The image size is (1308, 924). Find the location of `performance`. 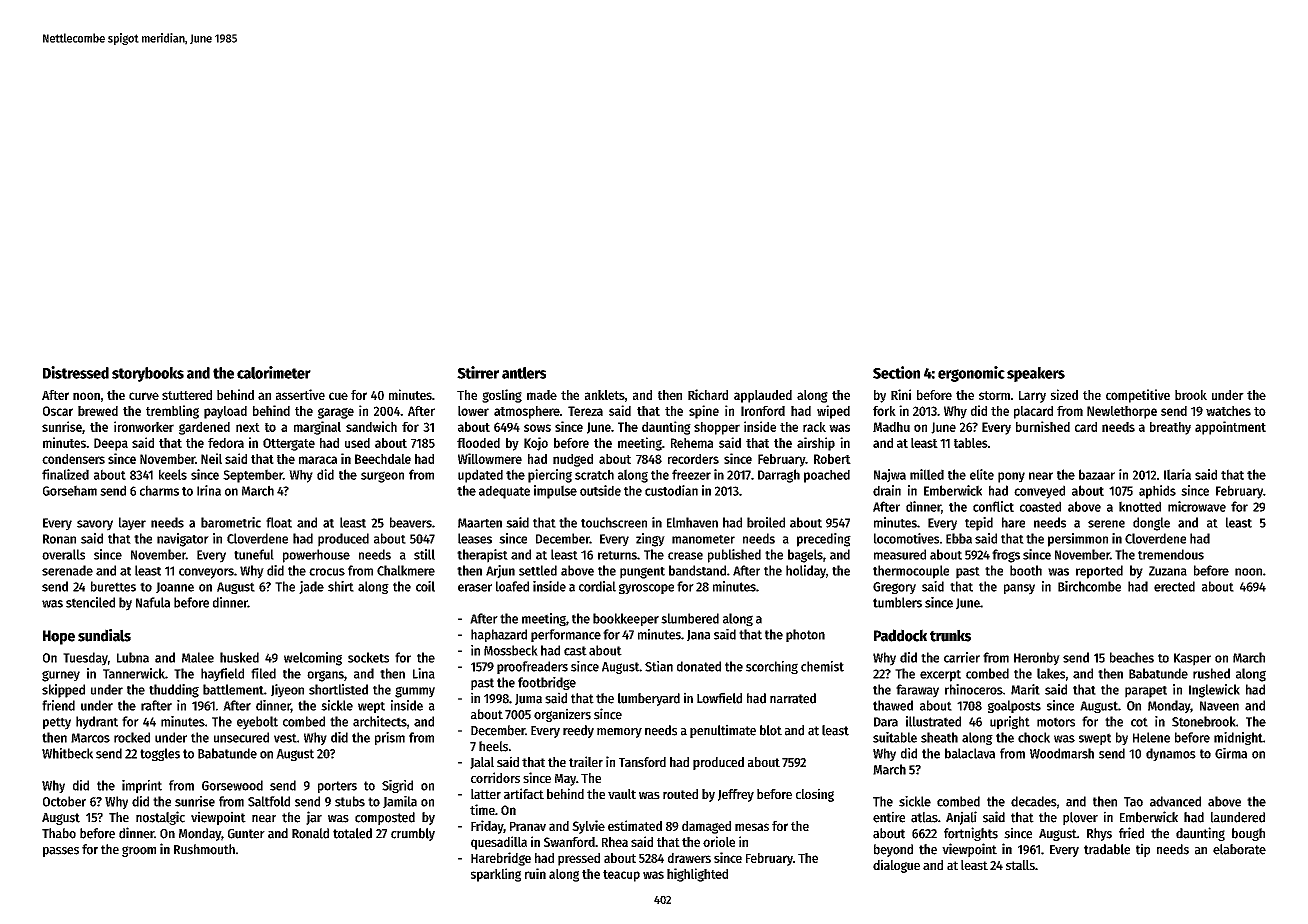

performance is located at coordinates (566, 635).
